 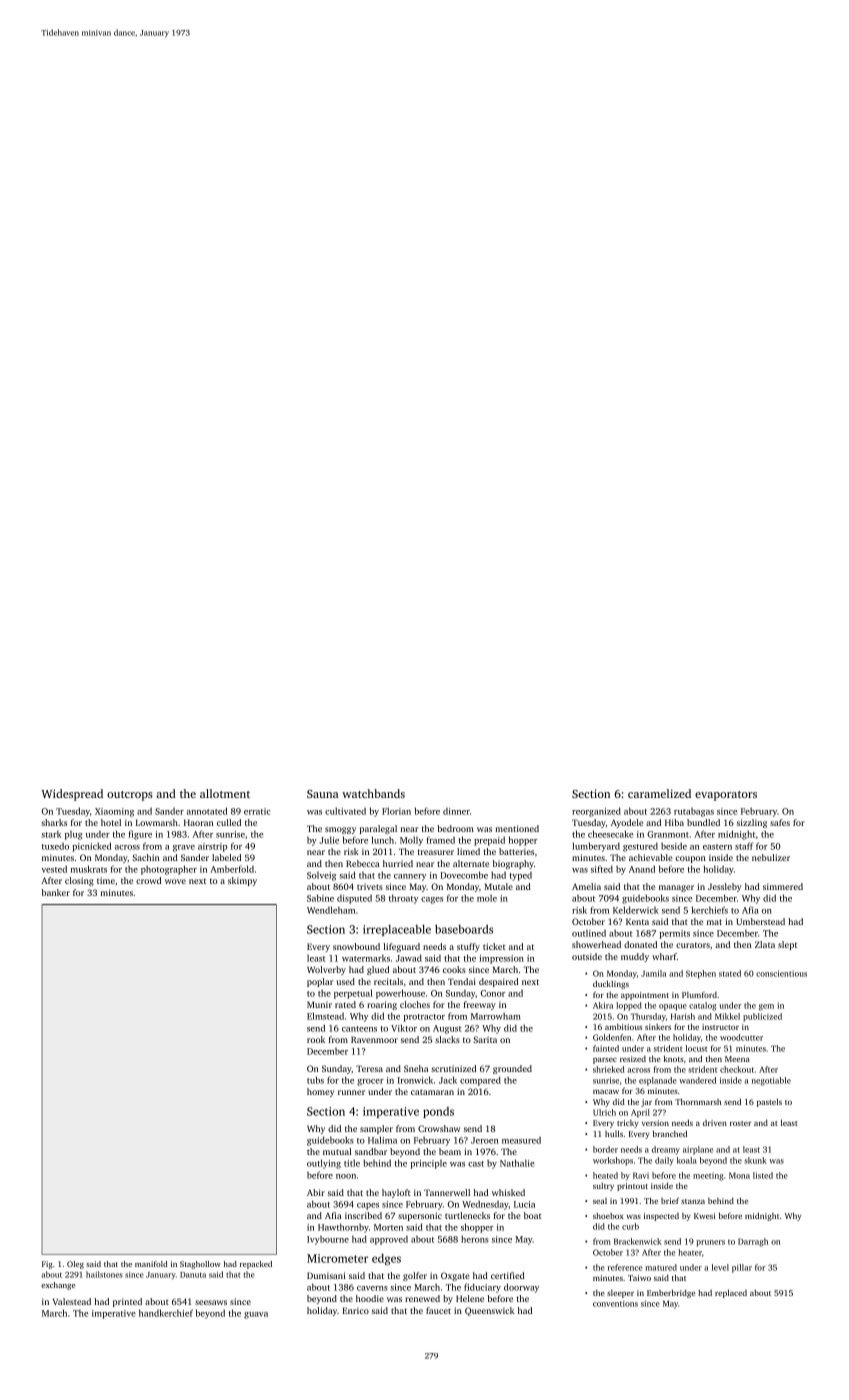 I want to click on Stephen, so click(x=701, y=974).
